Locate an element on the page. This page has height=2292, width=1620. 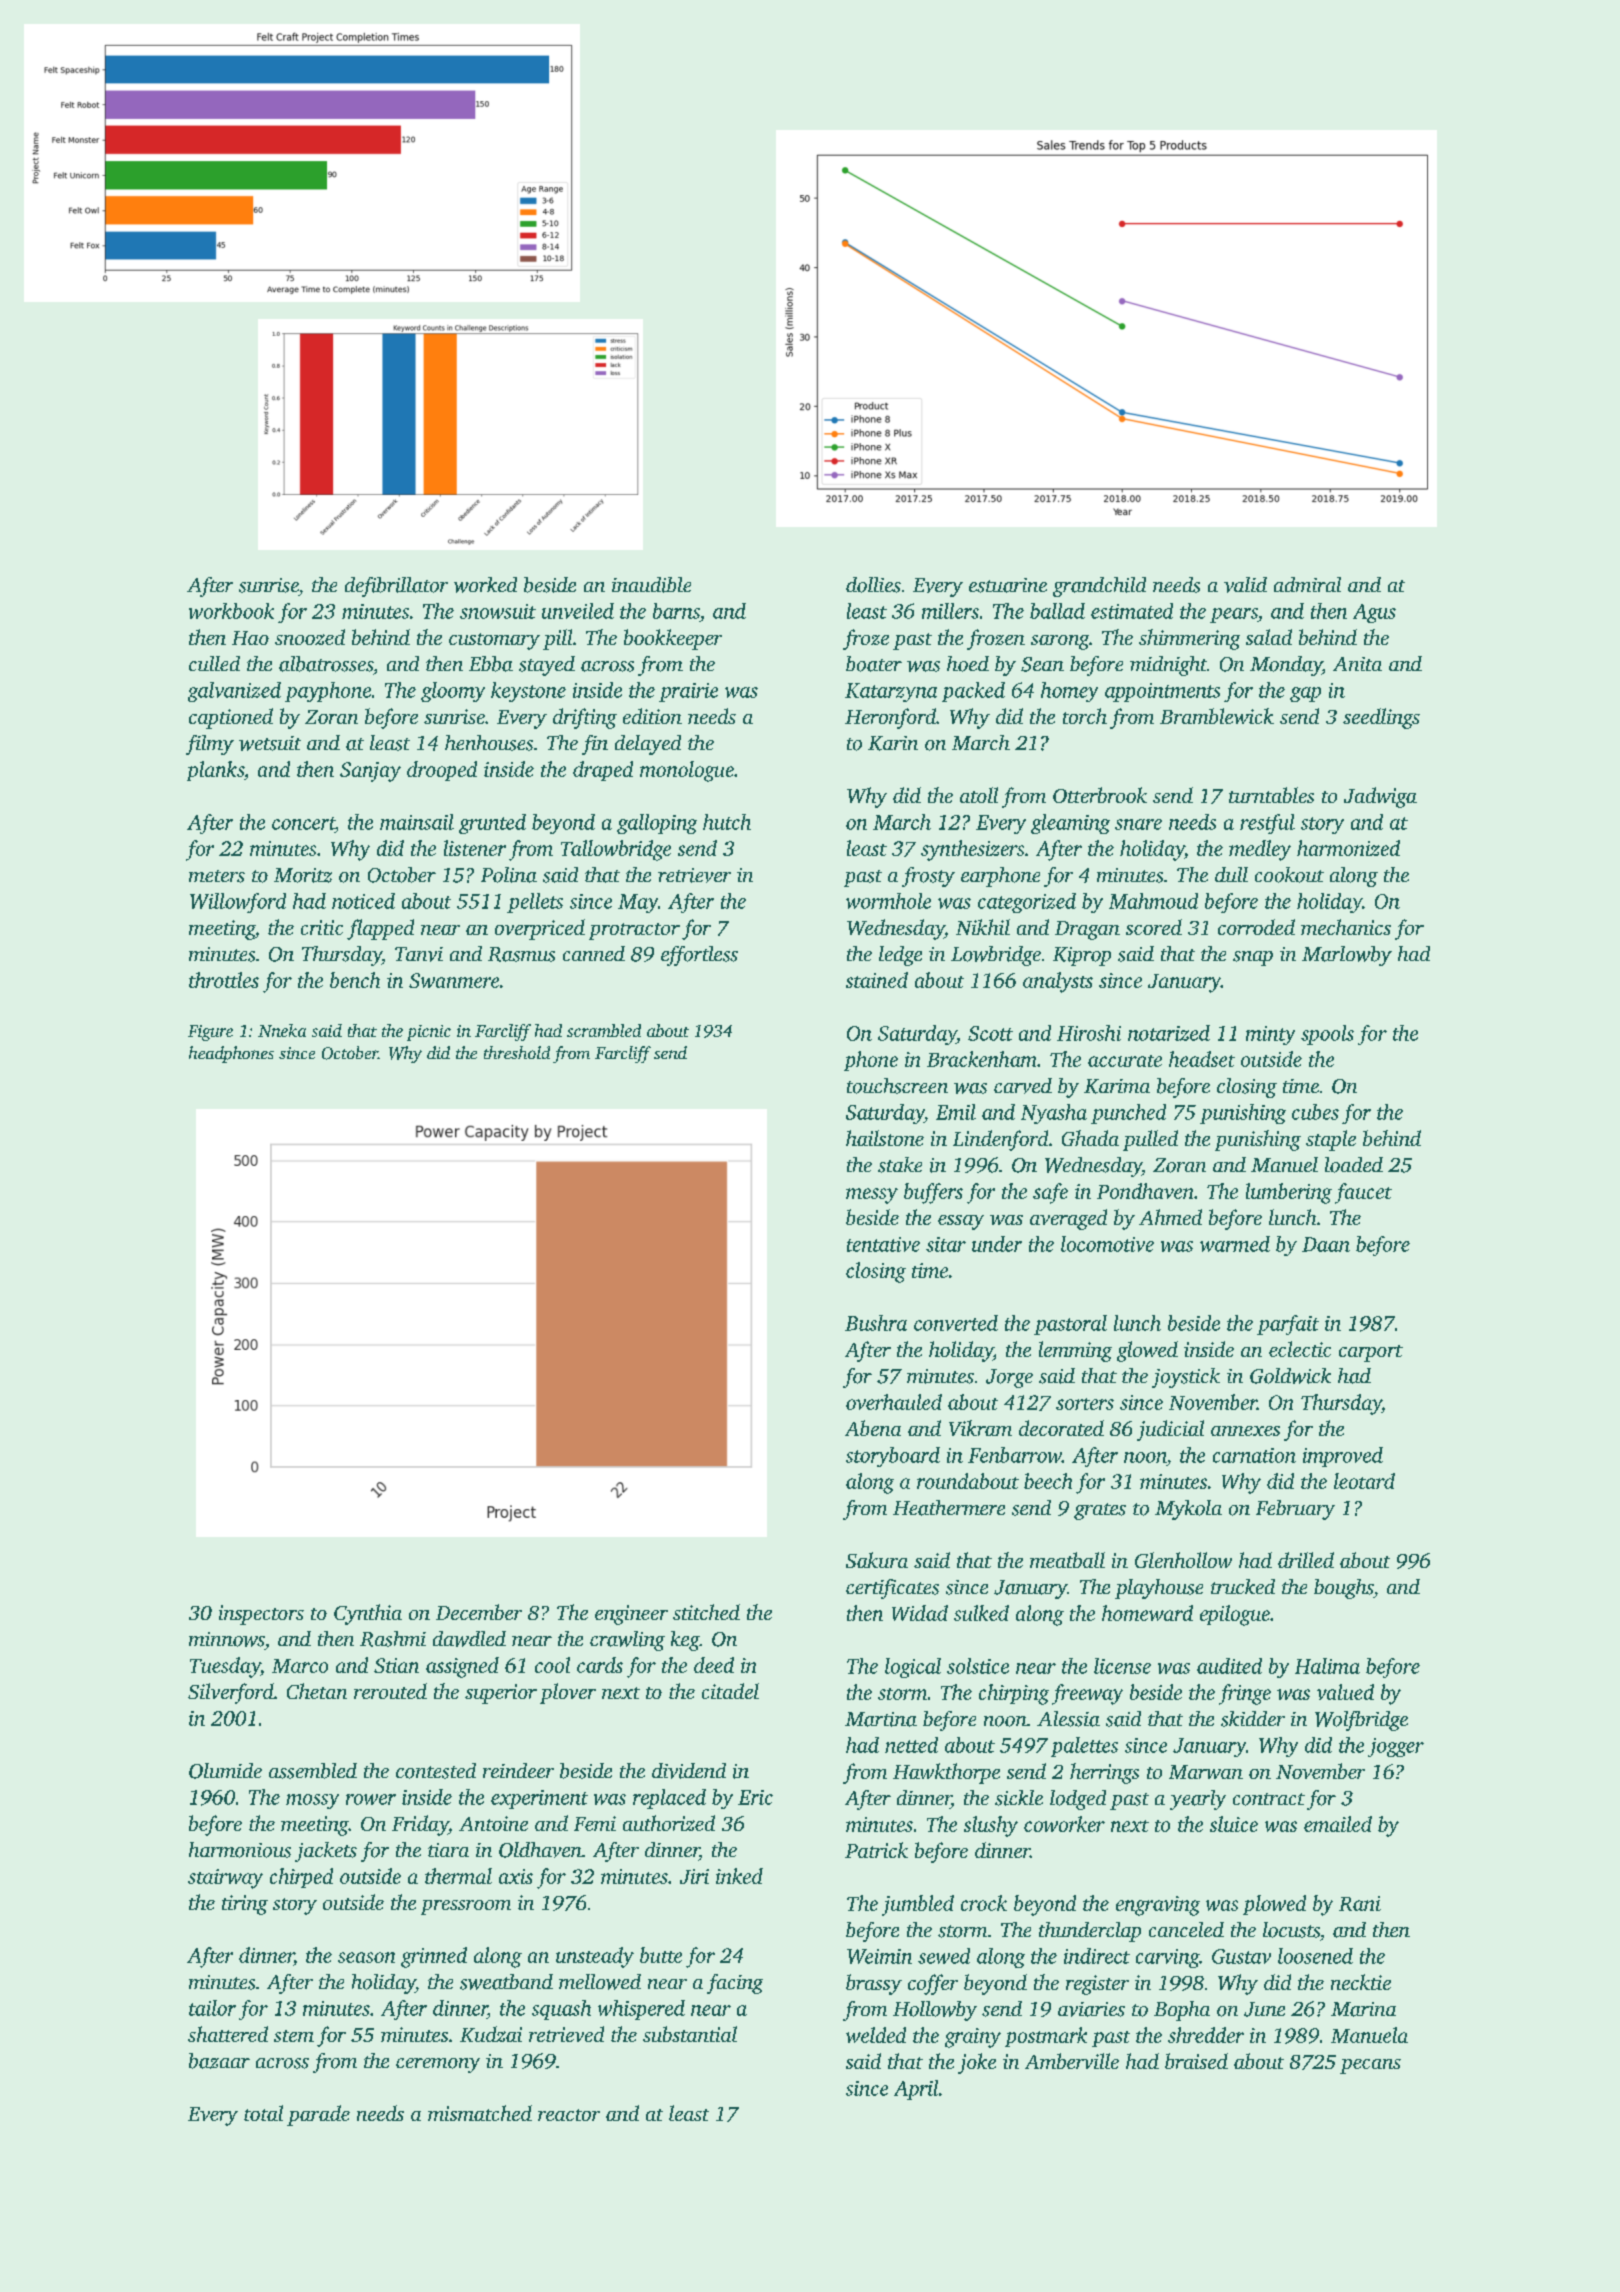
drilled is located at coordinates (1306, 1560).
